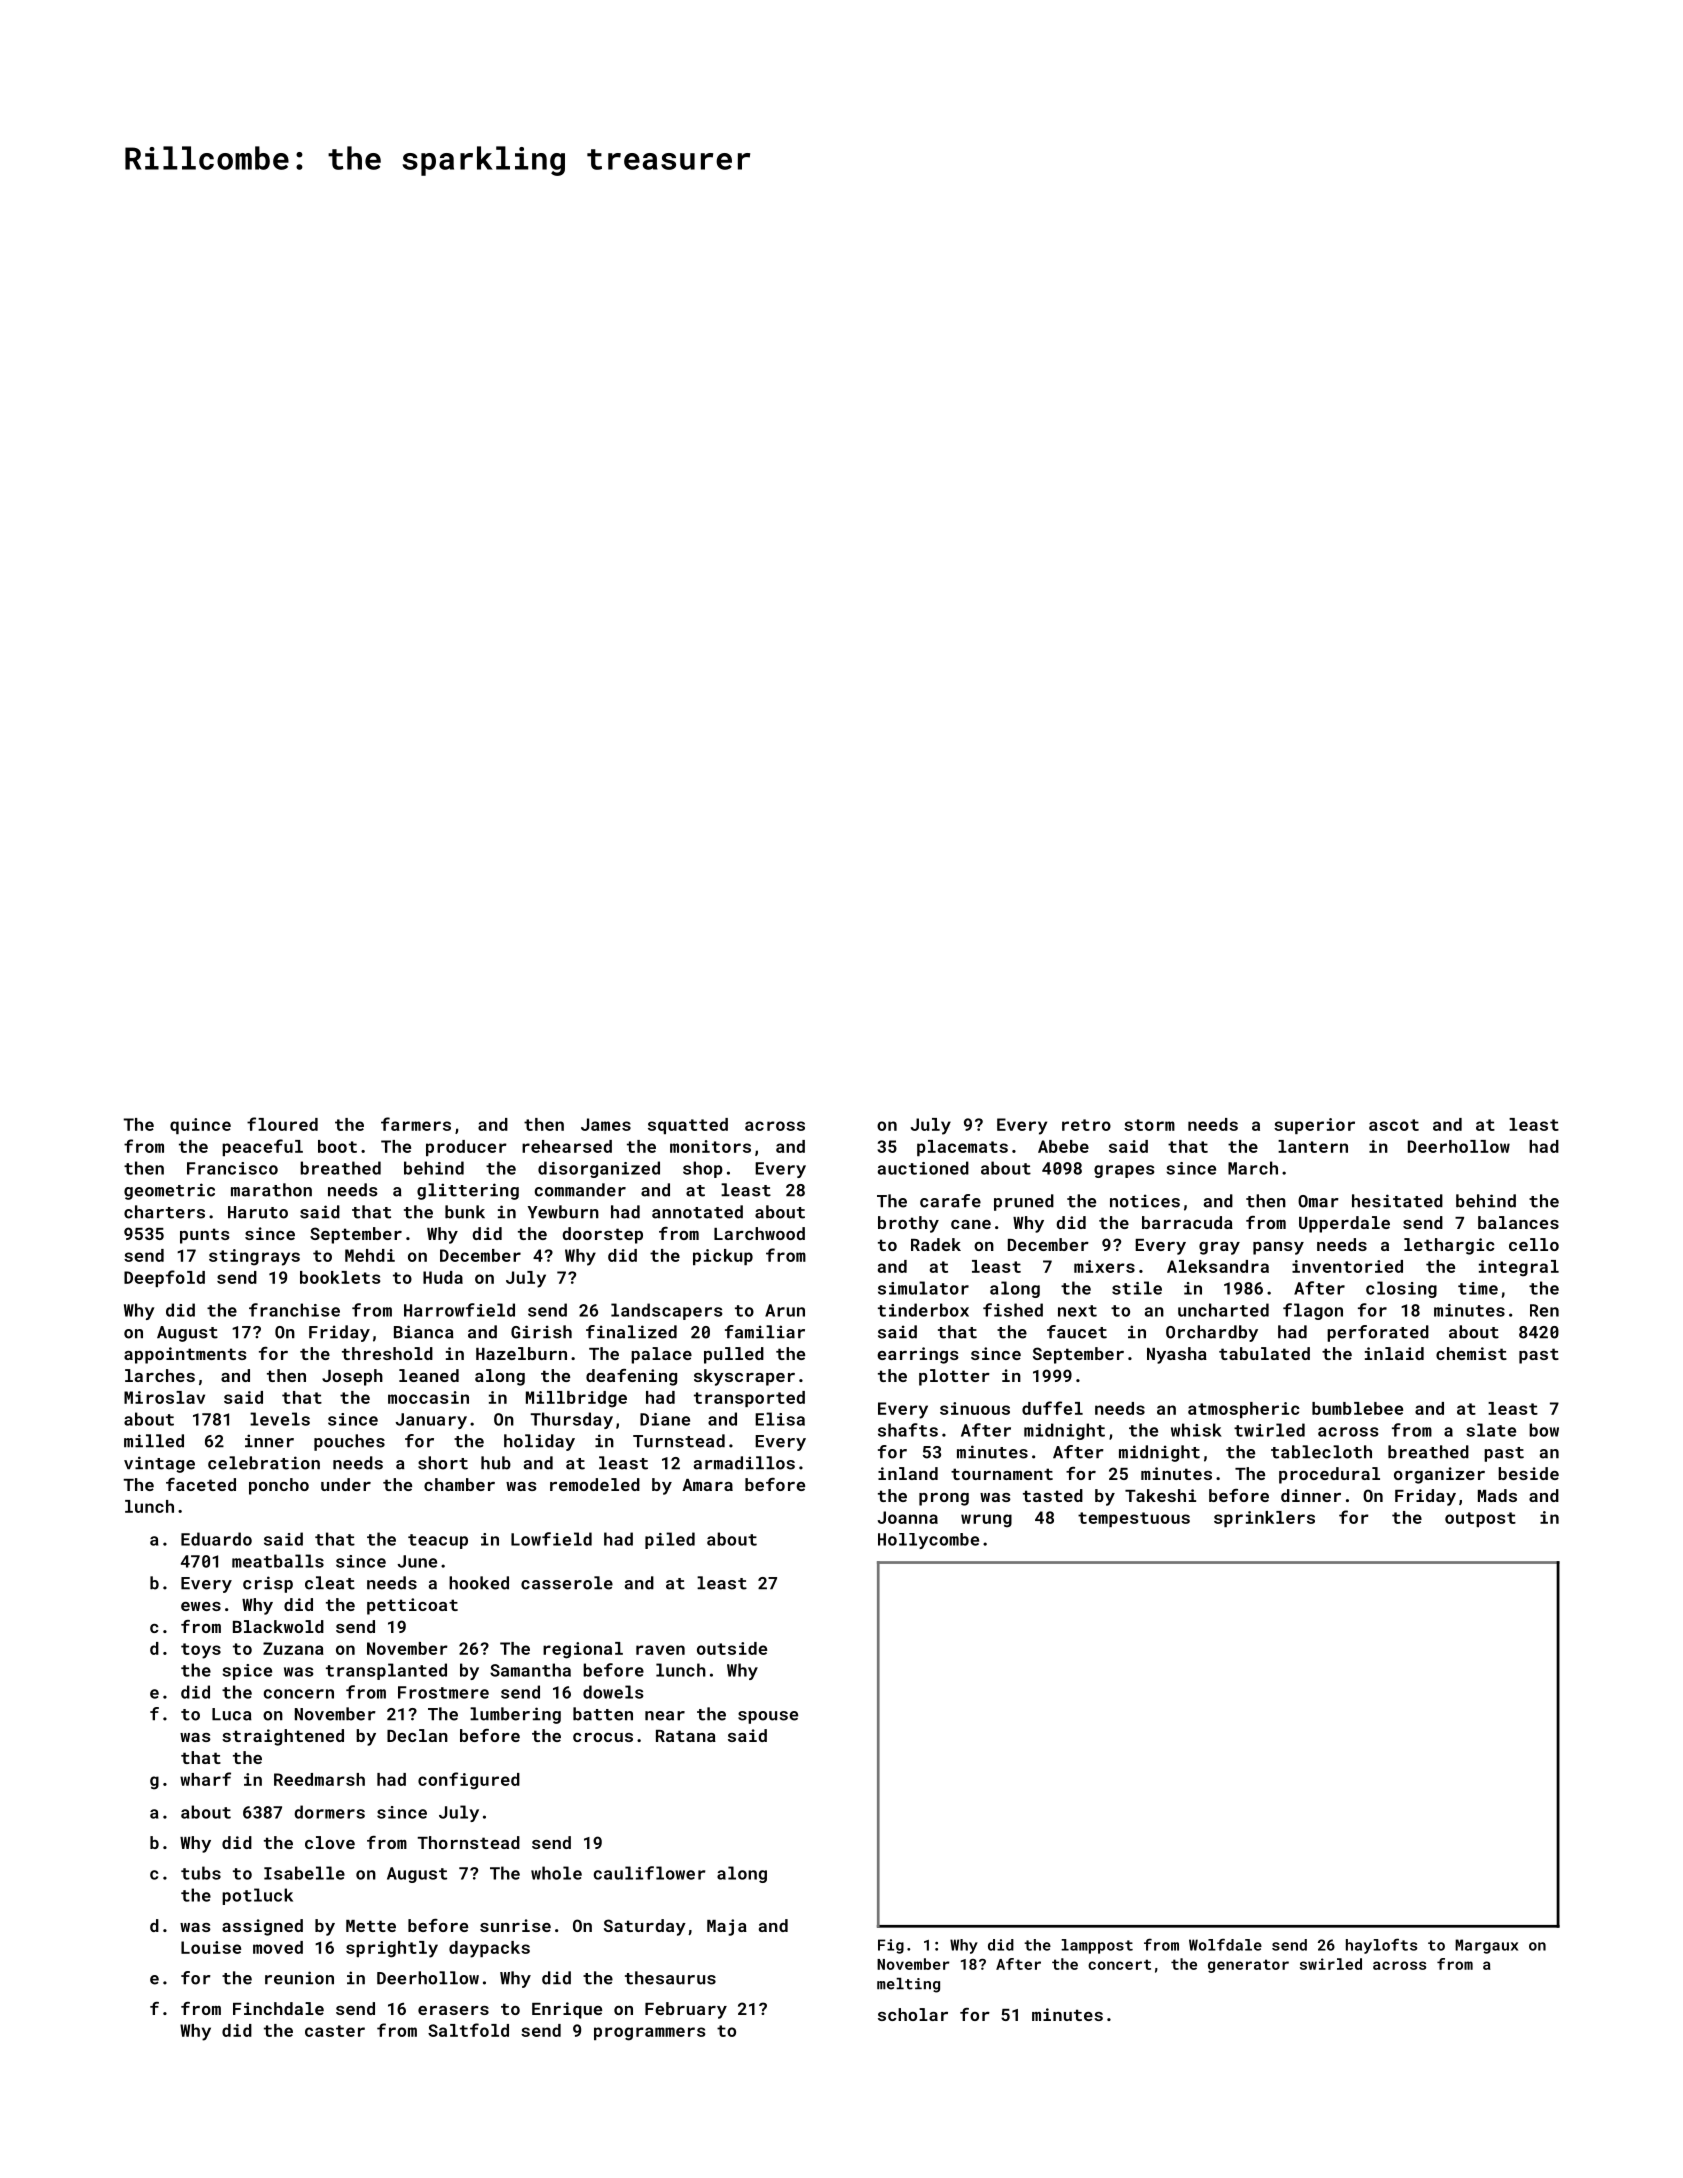 The image size is (1683, 2178). I want to click on placemats, so click(962, 1148).
